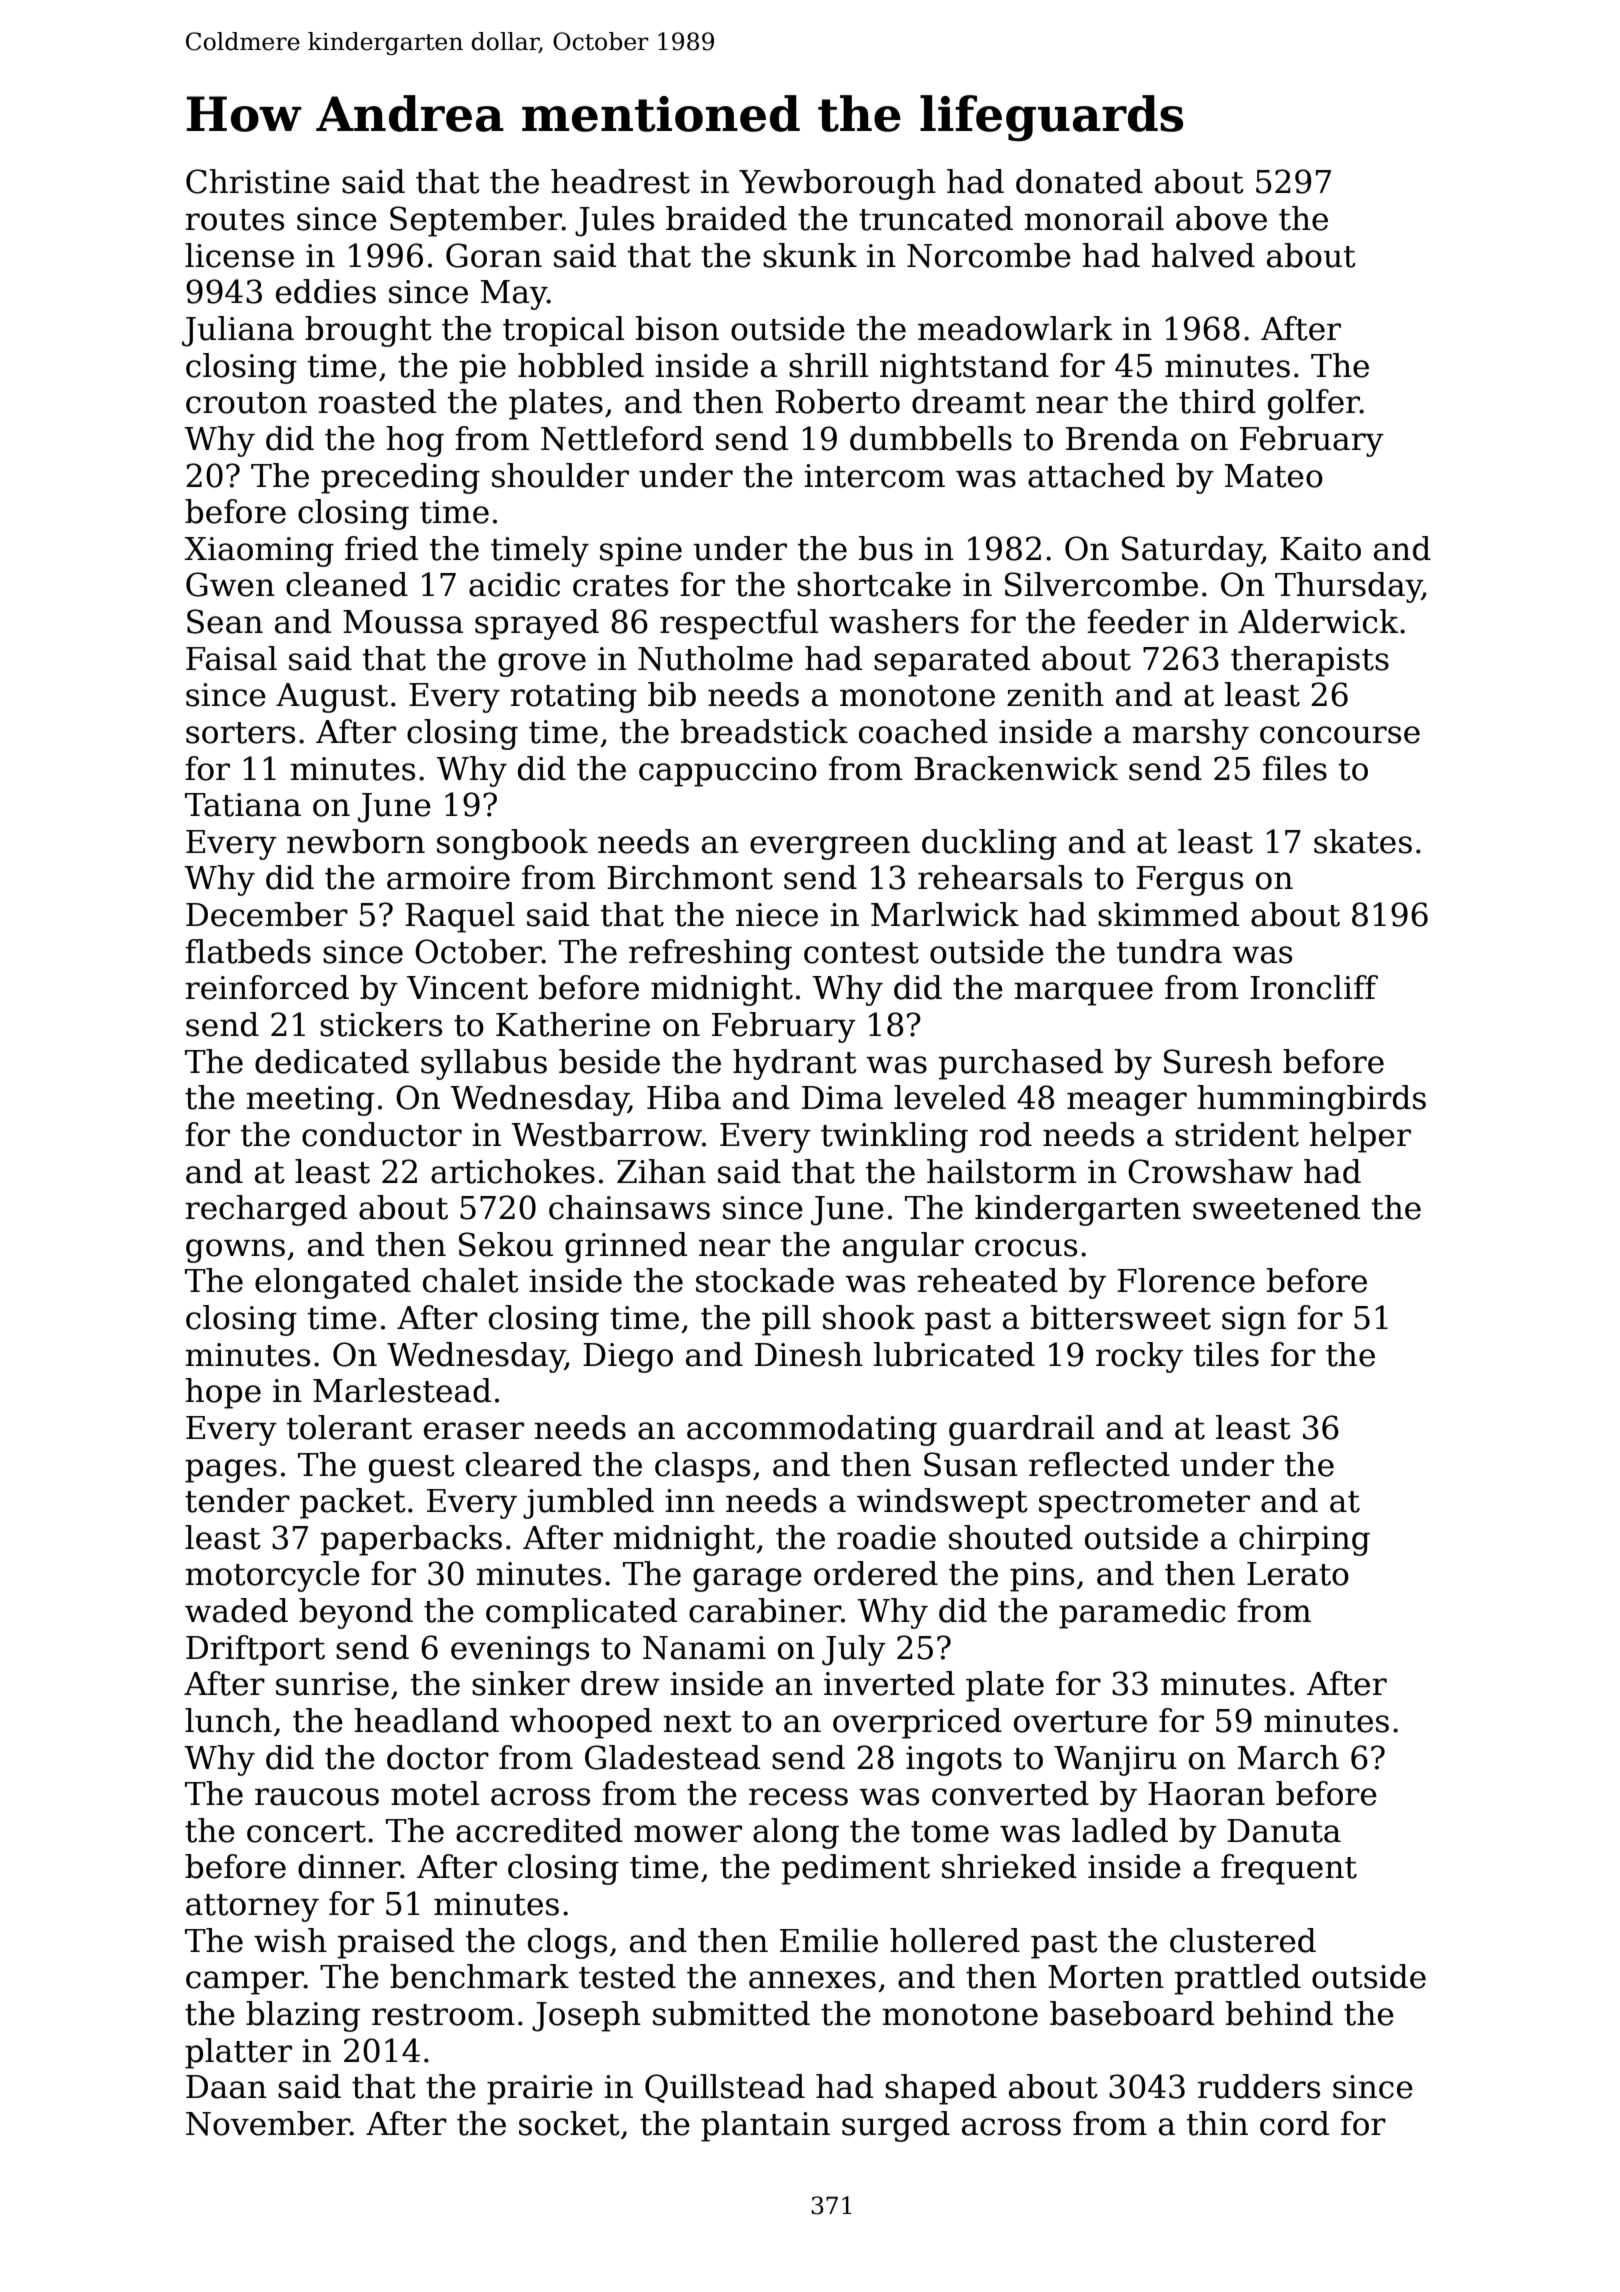  Describe the element at coordinates (268, 2123) in the image. I see `November` at that location.
